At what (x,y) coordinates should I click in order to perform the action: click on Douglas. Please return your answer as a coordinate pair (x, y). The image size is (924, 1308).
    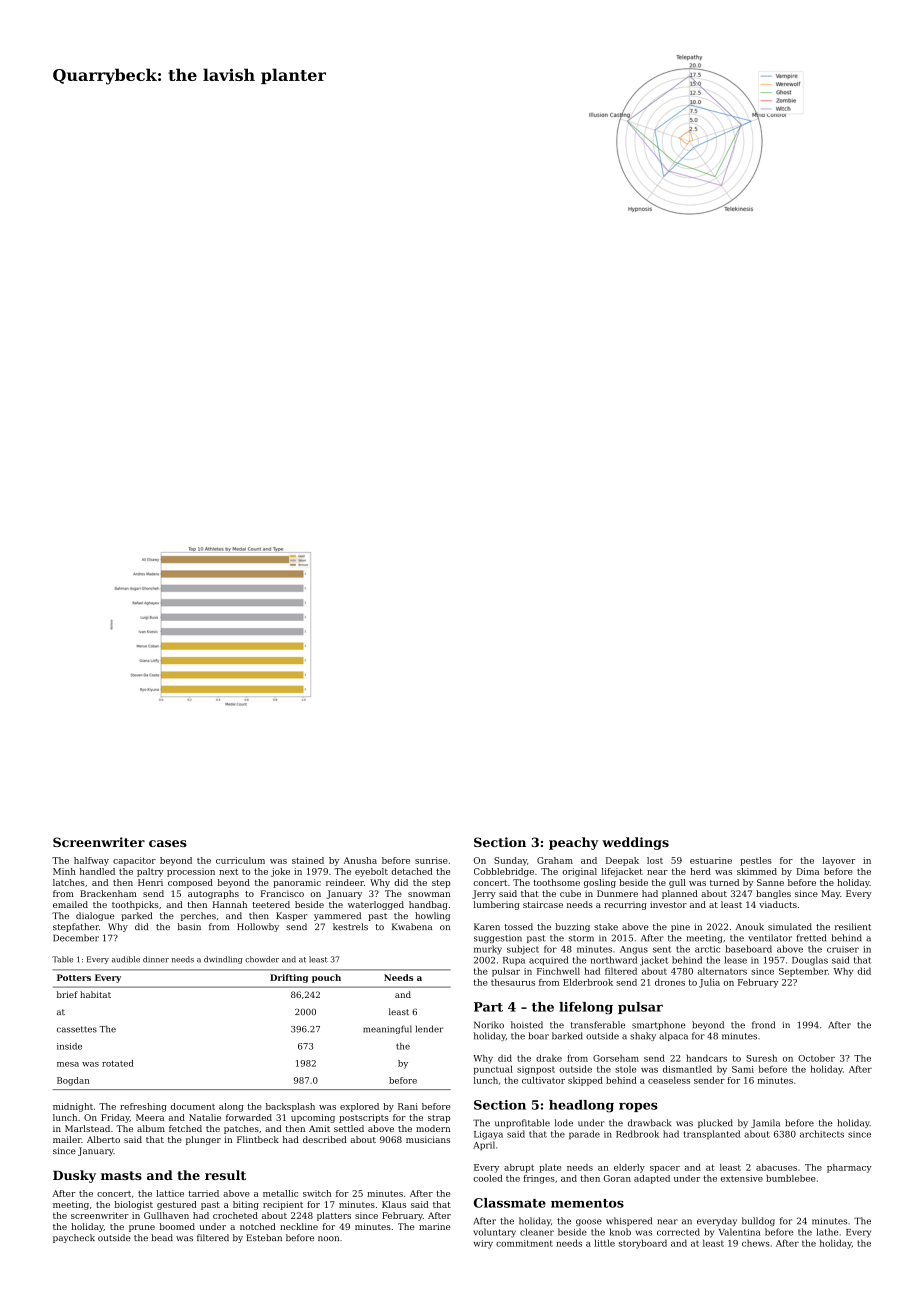
    Looking at the image, I should click on (810, 961).
